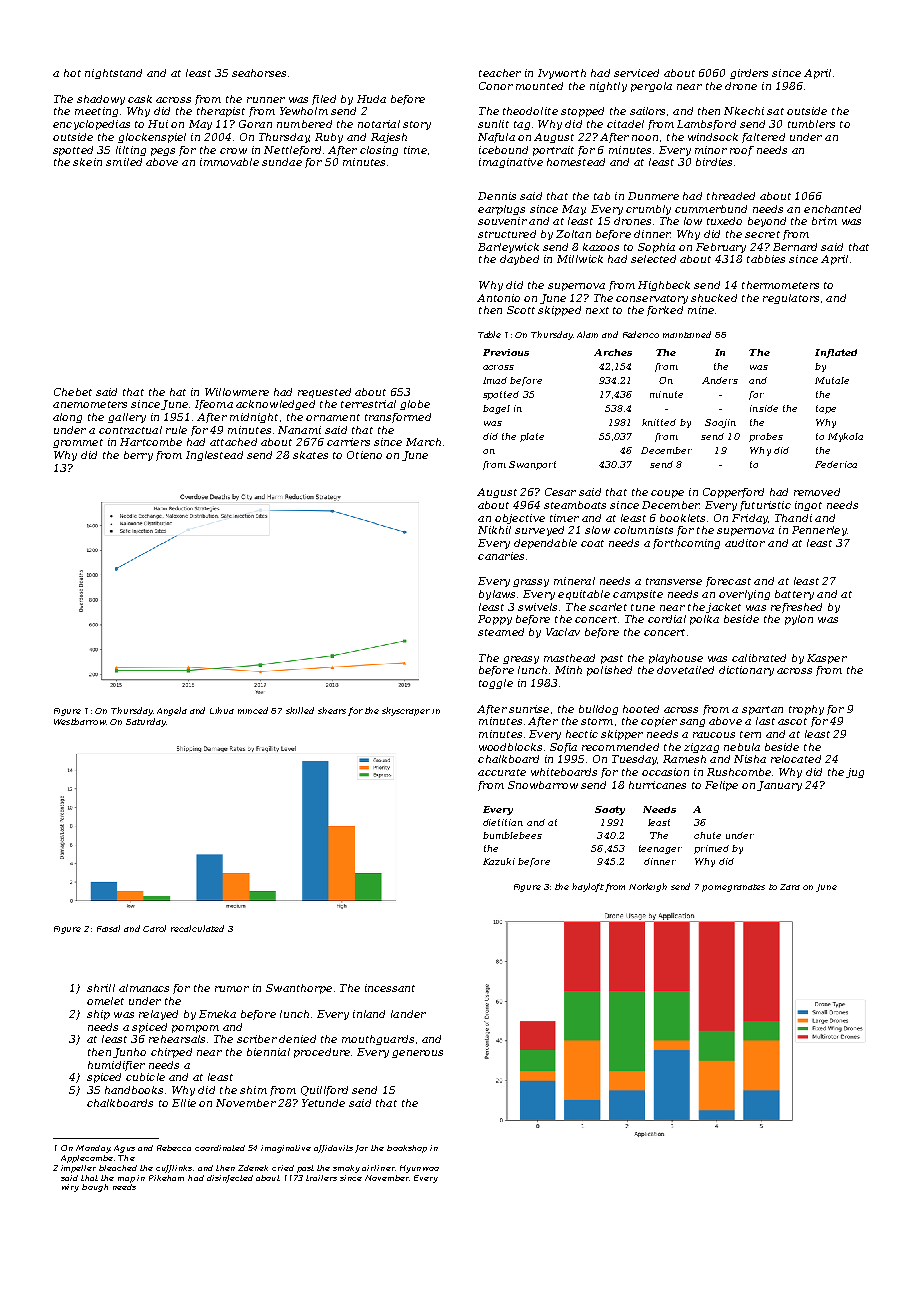 The height and width of the image is (1308, 924). What do you see at coordinates (332, 710) in the image?
I see `shears` at bounding box center [332, 710].
